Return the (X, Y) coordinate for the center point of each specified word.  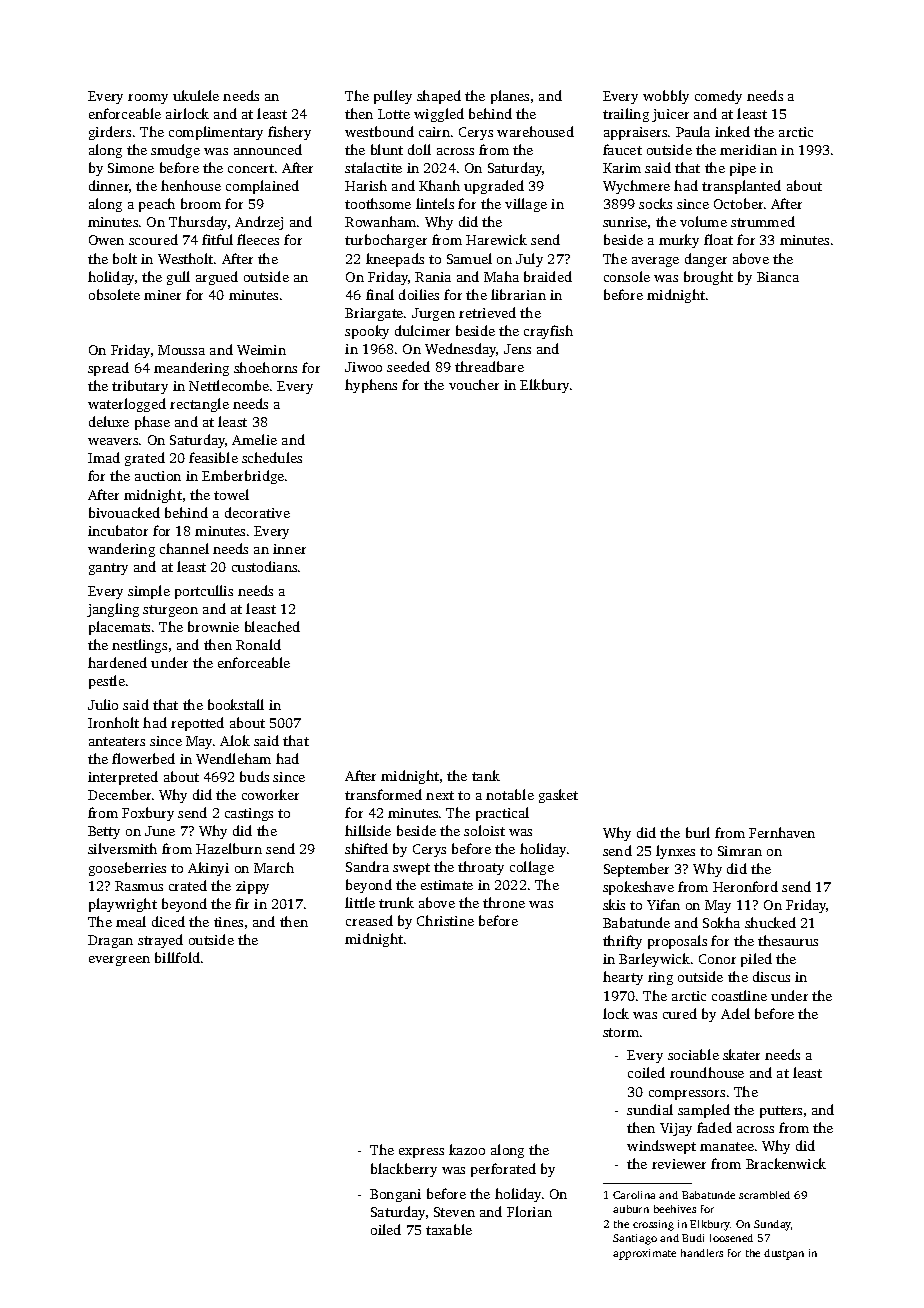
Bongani (395, 1195)
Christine (445, 920)
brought (708, 278)
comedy (718, 97)
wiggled (439, 115)
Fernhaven (782, 832)
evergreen (119, 961)
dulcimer (422, 330)
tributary (140, 387)
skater (741, 1054)
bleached (272, 626)
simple (149, 592)
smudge (175, 151)
